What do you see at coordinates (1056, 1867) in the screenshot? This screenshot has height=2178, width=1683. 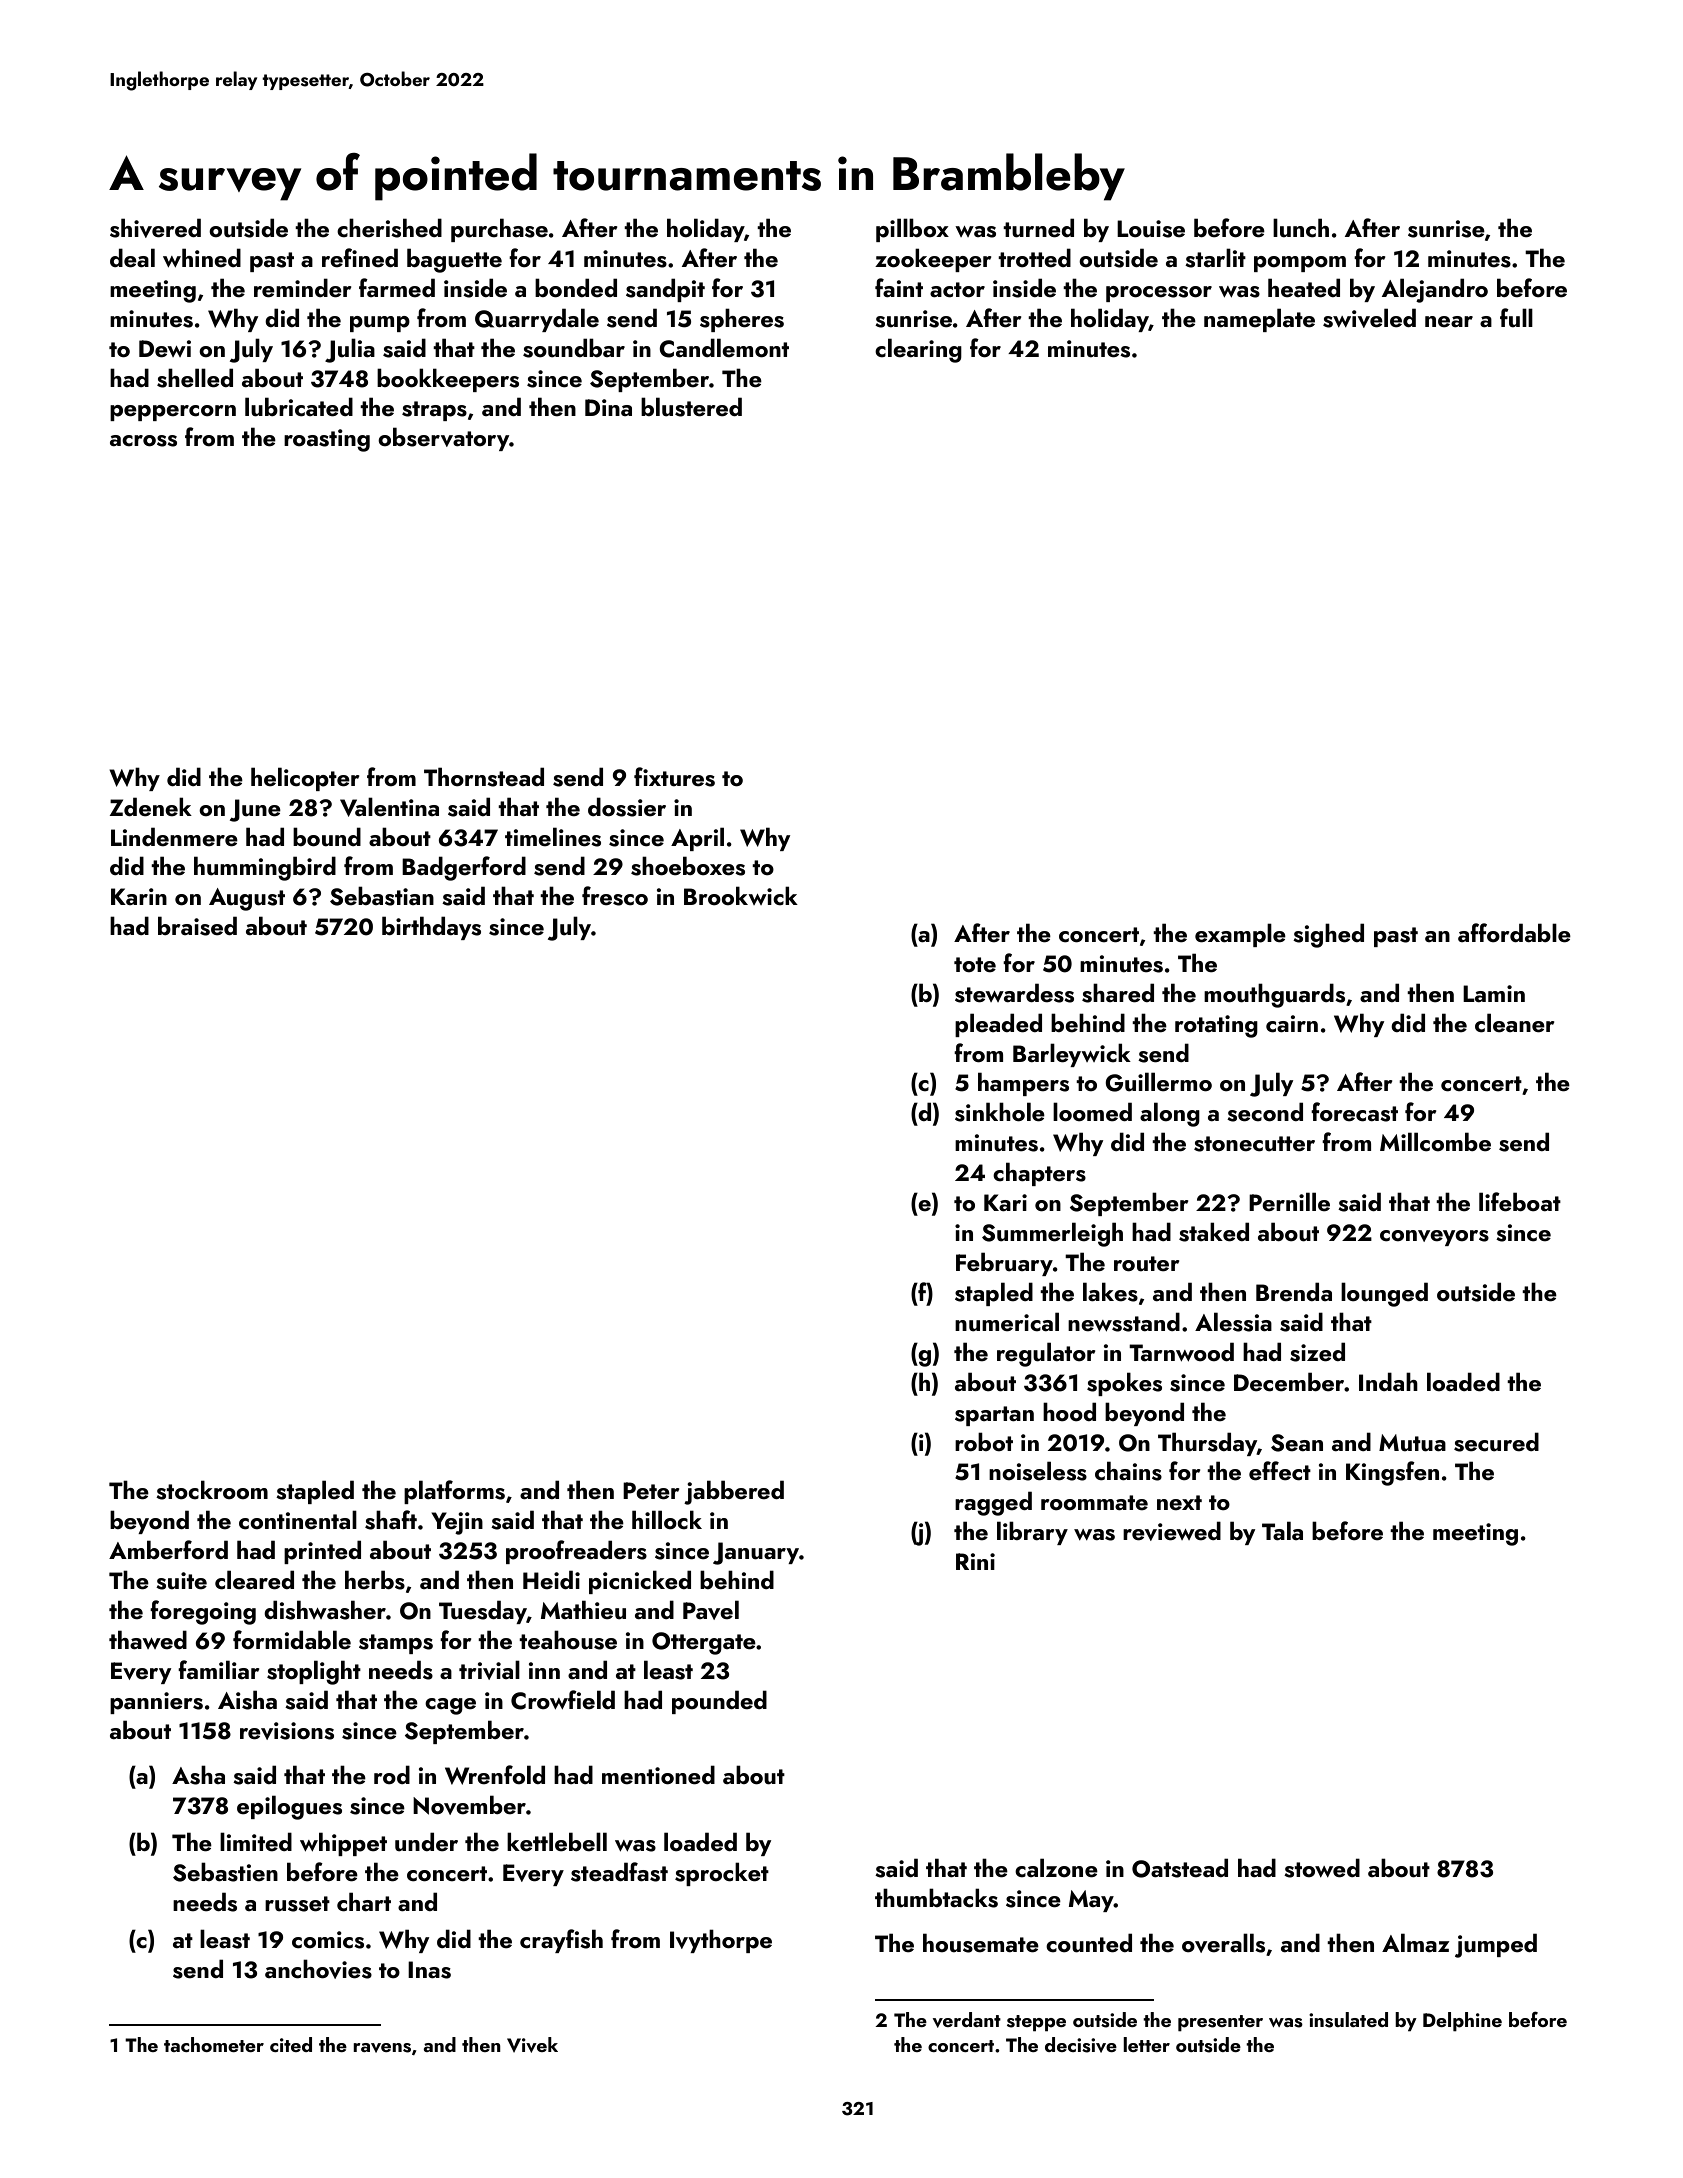 I see `calzone` at bounding box center [1056, 1867].
